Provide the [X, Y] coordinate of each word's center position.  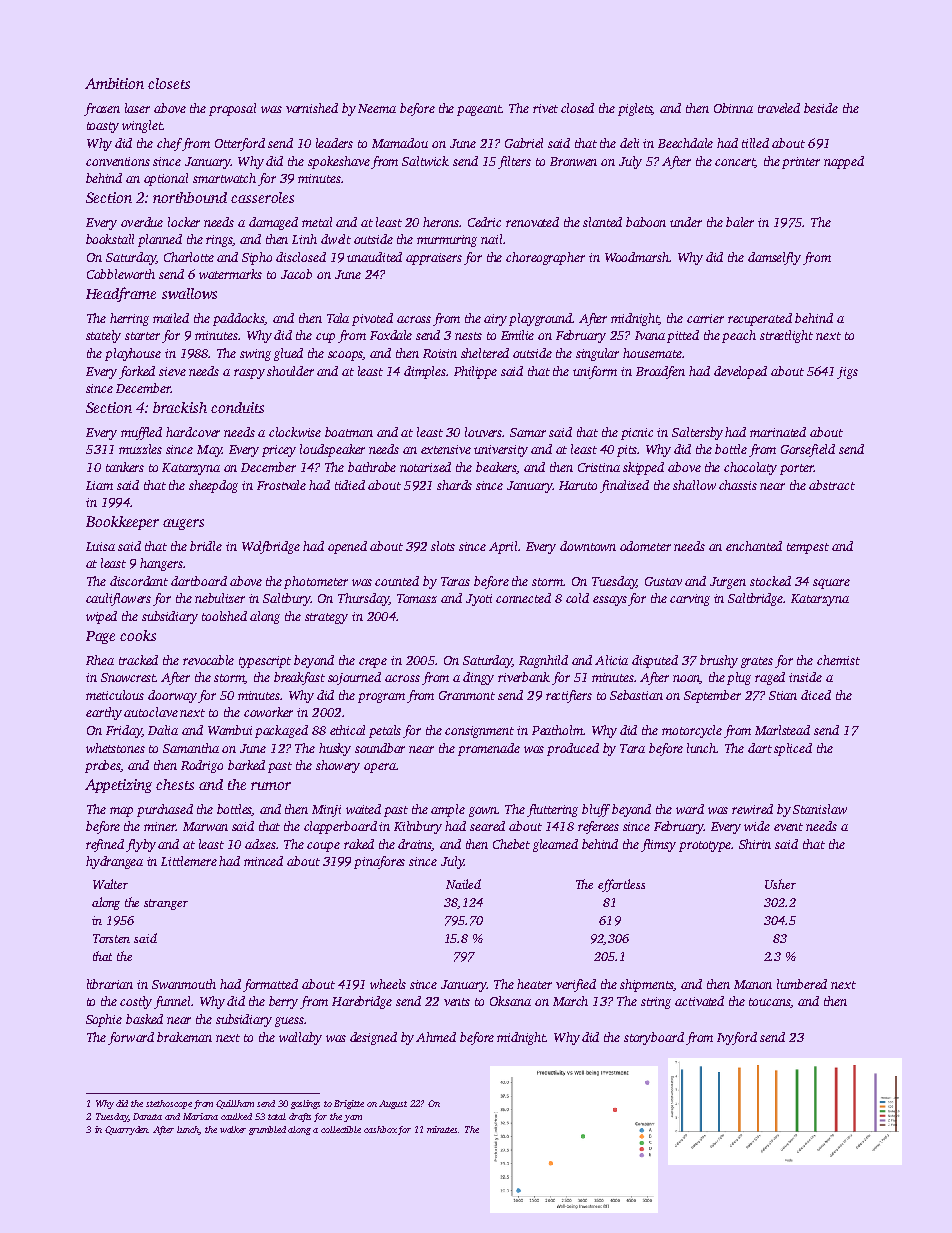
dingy [478, 678]
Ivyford [737, 1038]
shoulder [290, 371]
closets [169, 83]
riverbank [524, 677]
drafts [300, 1117]
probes [103, 766]
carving [690, 600]
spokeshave [339, 162]
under [686, 222]
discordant [139, 581]
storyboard [654, 1038]
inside [805, 677]
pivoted [372, 319]
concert [735, 163]
